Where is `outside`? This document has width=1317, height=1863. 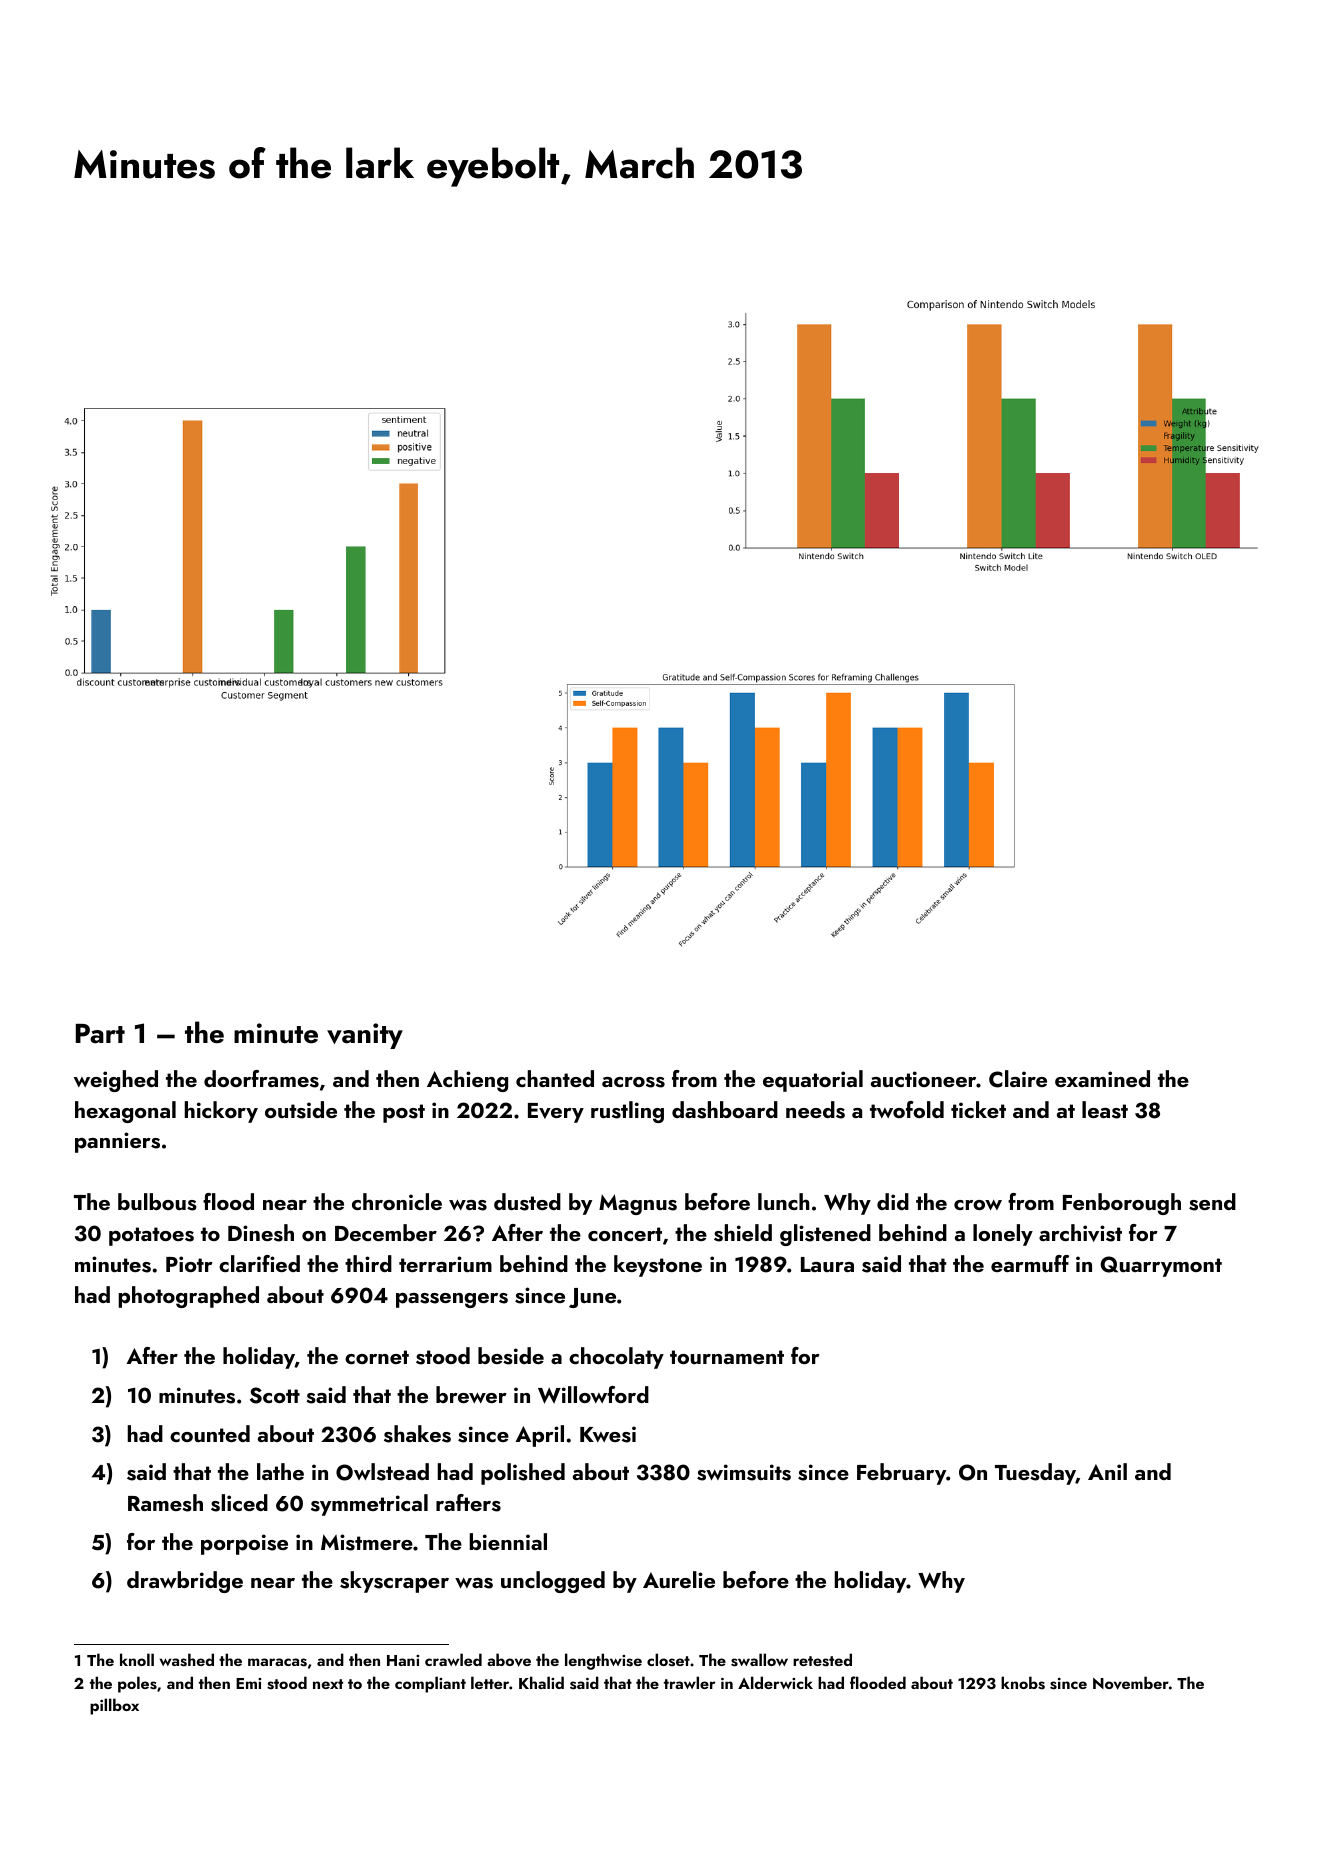 outside is located at coordinates (301, 1110).
